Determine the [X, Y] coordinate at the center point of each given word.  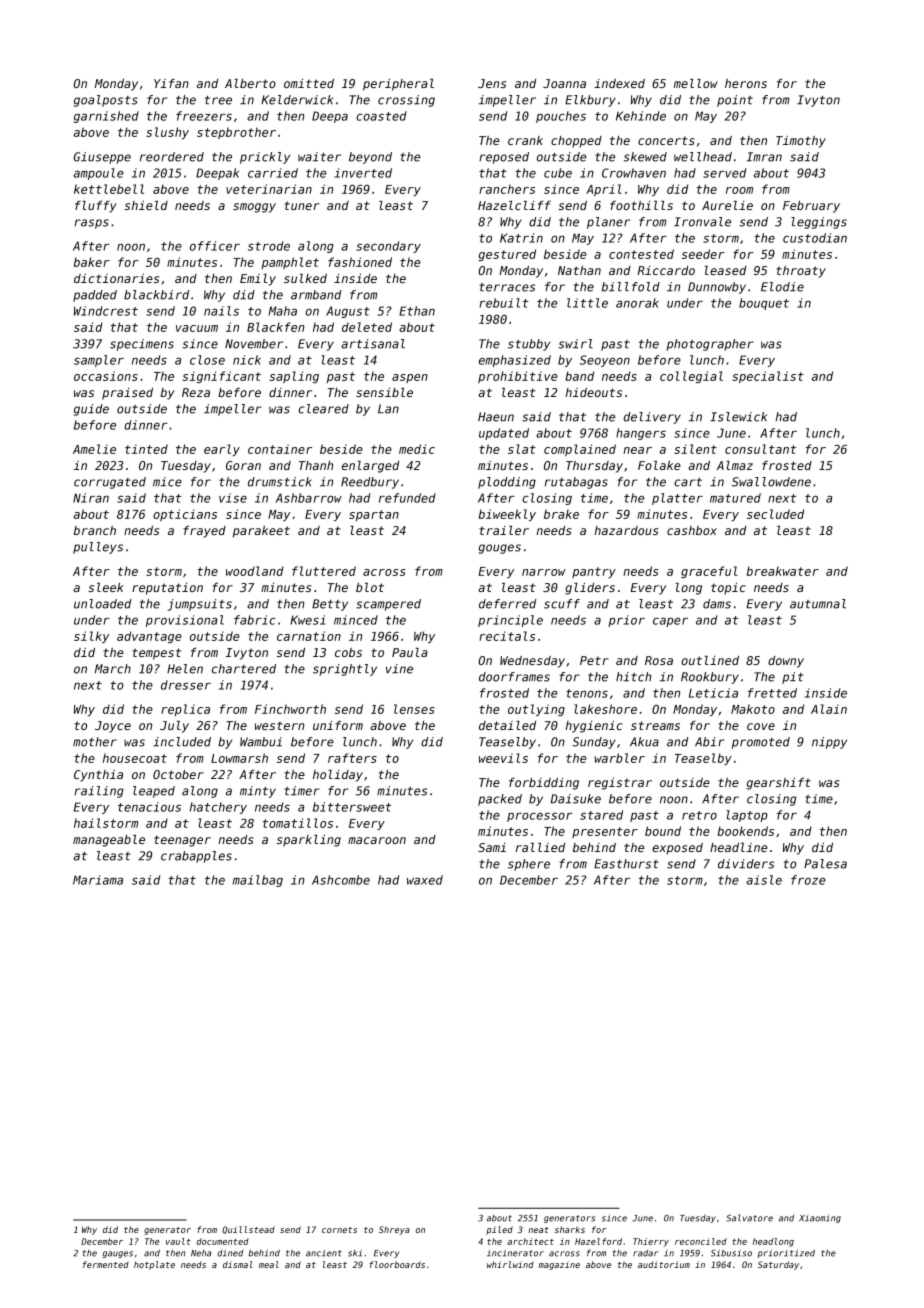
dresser [186, 685]
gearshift [778, 784]
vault [178, 1241]
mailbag [258, 881]
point [735, 101]
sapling [294, 377]
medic [417, 449]
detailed [507, 725]
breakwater [782, 571]
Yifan [171, 83]
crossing [406, 101]
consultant [760, 449]
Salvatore [749, 1218]
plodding [507, 483]
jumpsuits [199, 605]
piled [499, 1230]
